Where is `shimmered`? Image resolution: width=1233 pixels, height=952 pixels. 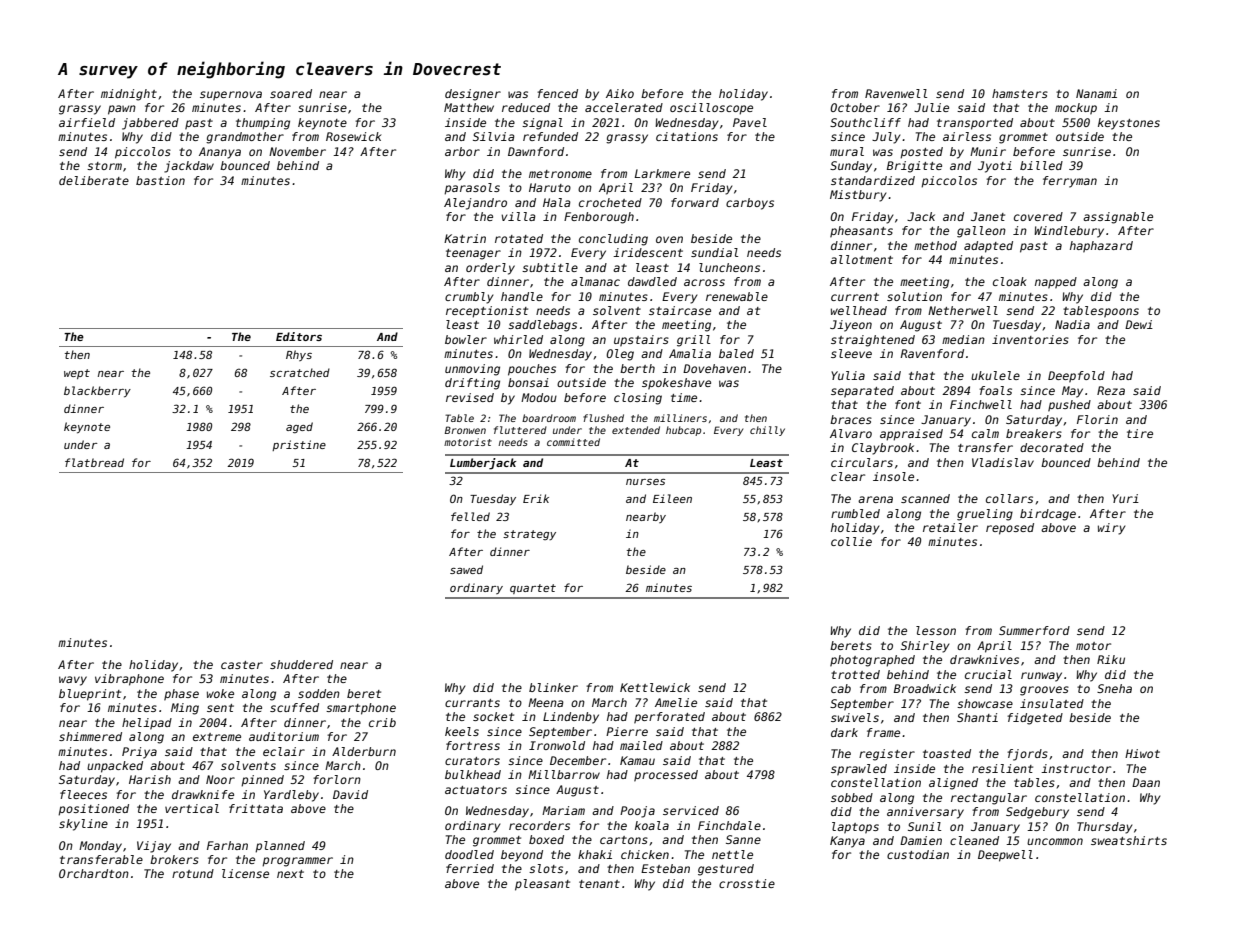
shimmered is located at coordinates (90, 736).
